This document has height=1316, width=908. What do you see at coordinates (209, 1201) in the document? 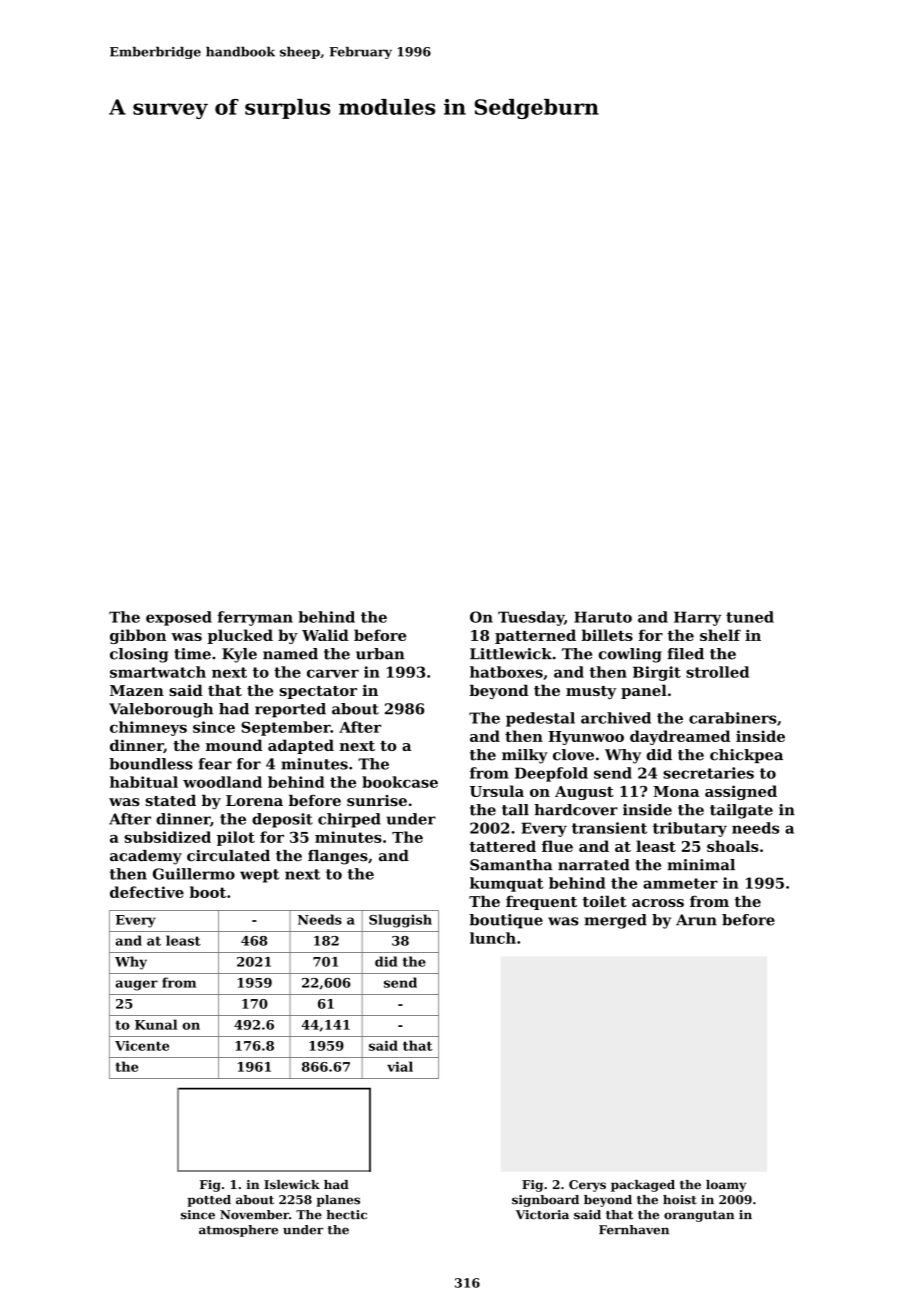
I see `potted` at bounding box center [209, 1201].
